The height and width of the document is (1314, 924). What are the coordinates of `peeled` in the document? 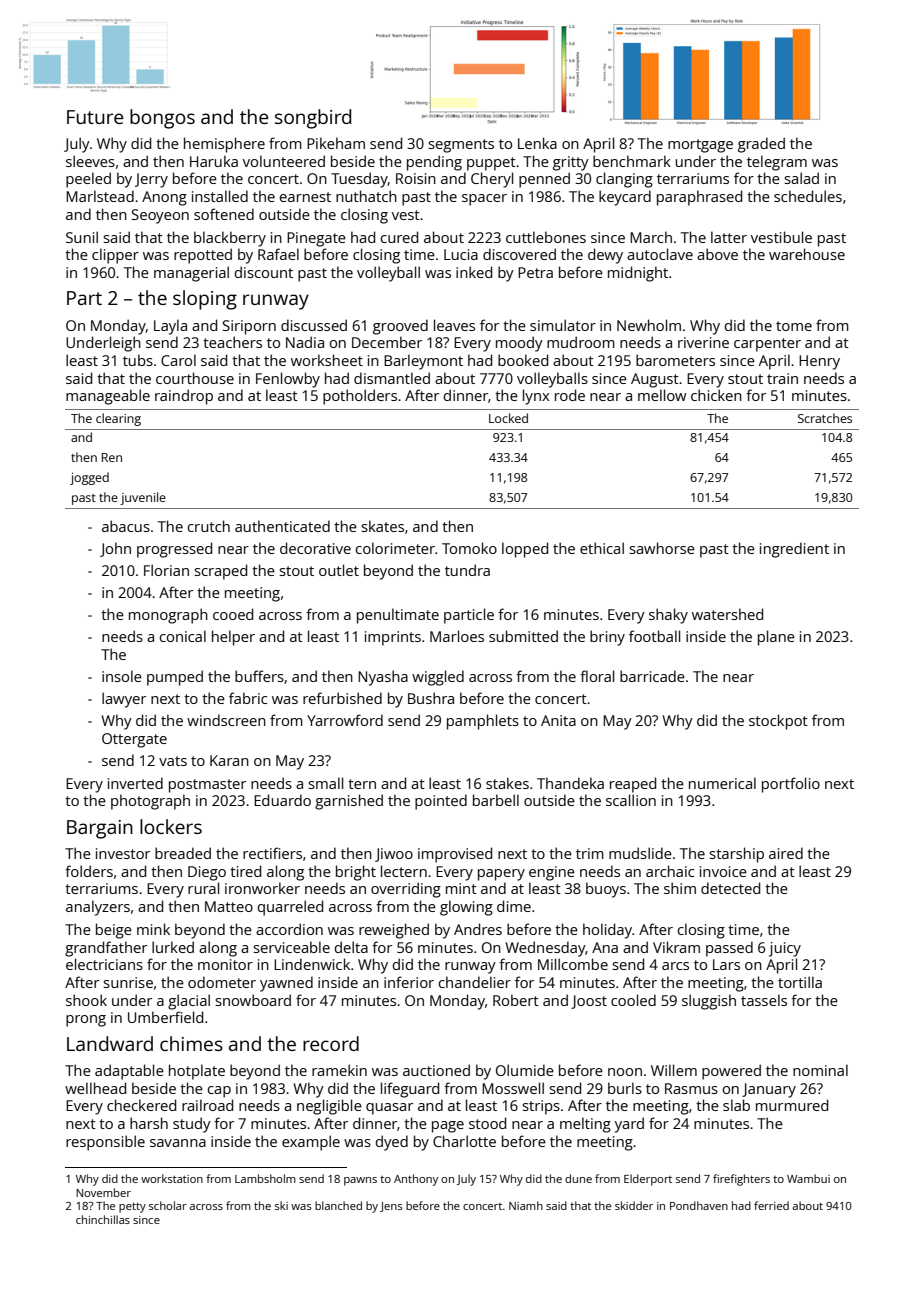 It's located at (88, 180).
